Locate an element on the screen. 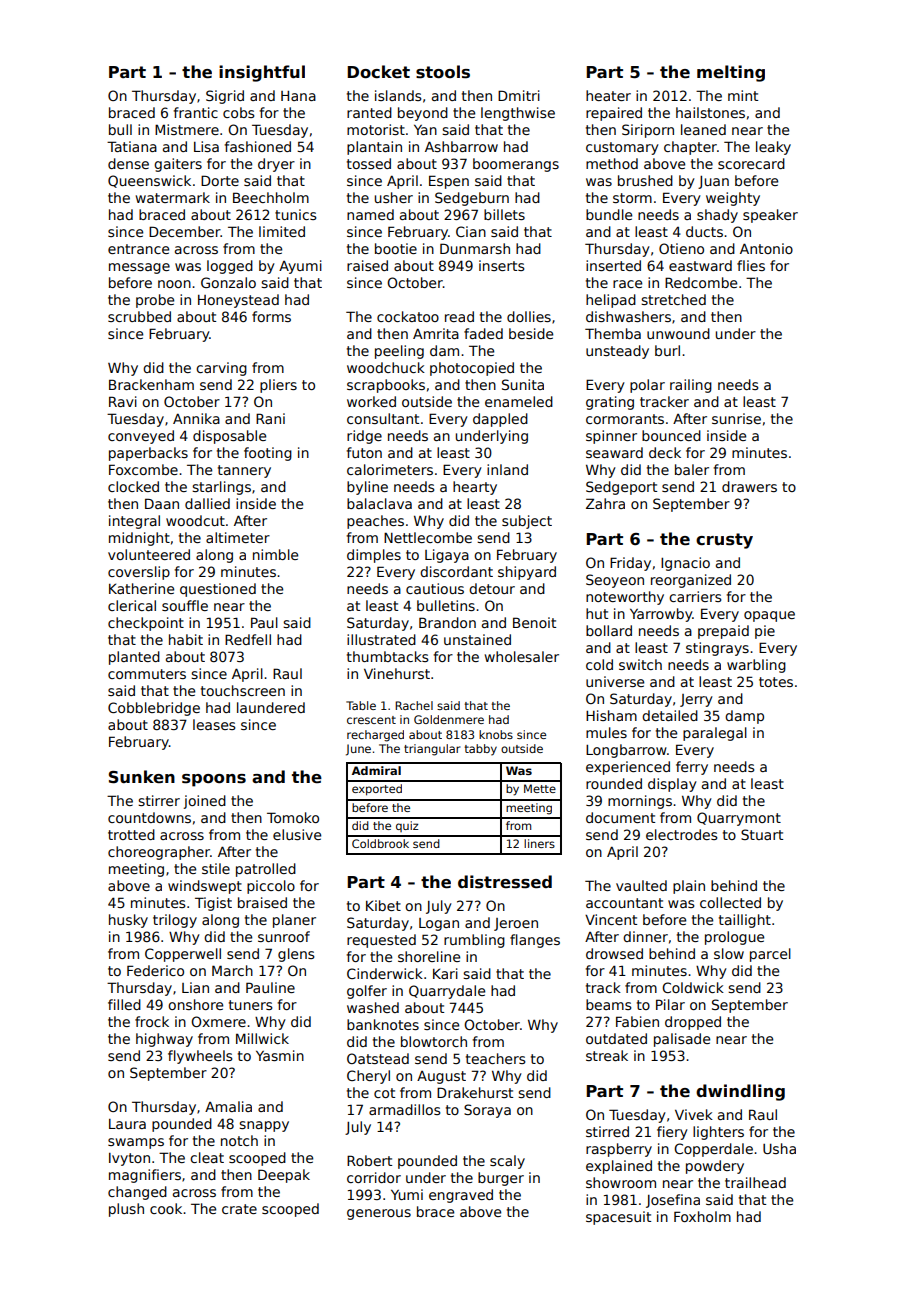  stools is located at coordinates (443, 72).
